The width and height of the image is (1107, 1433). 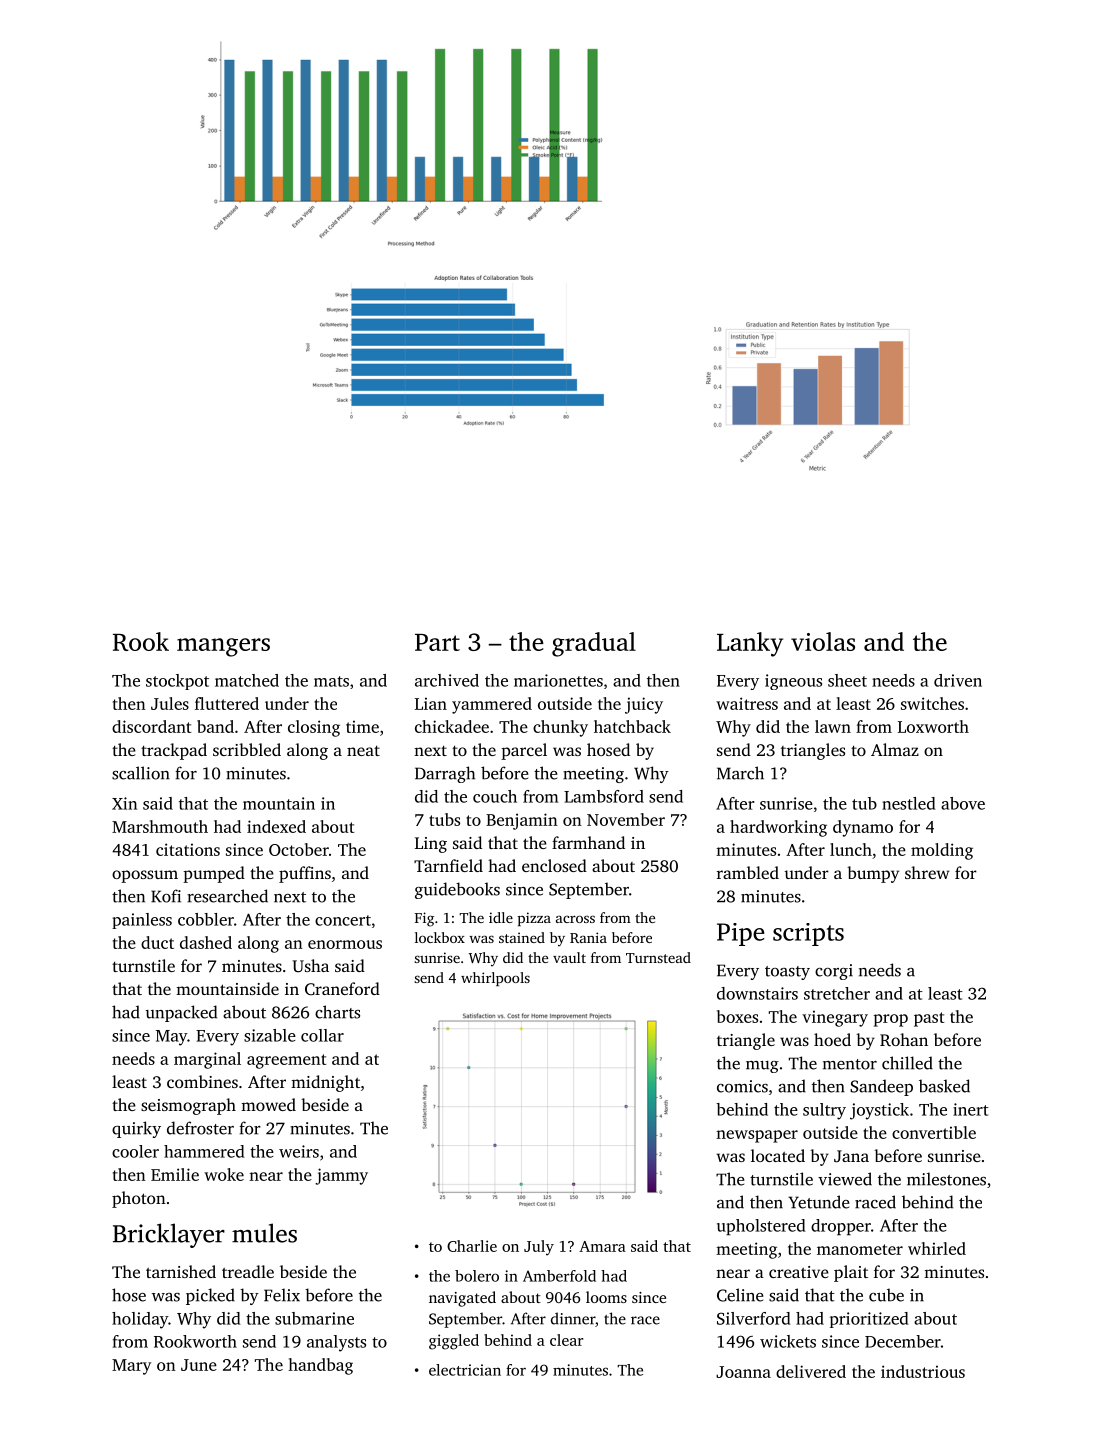 I want to click on jammy, so click(x=341, y=1176).
